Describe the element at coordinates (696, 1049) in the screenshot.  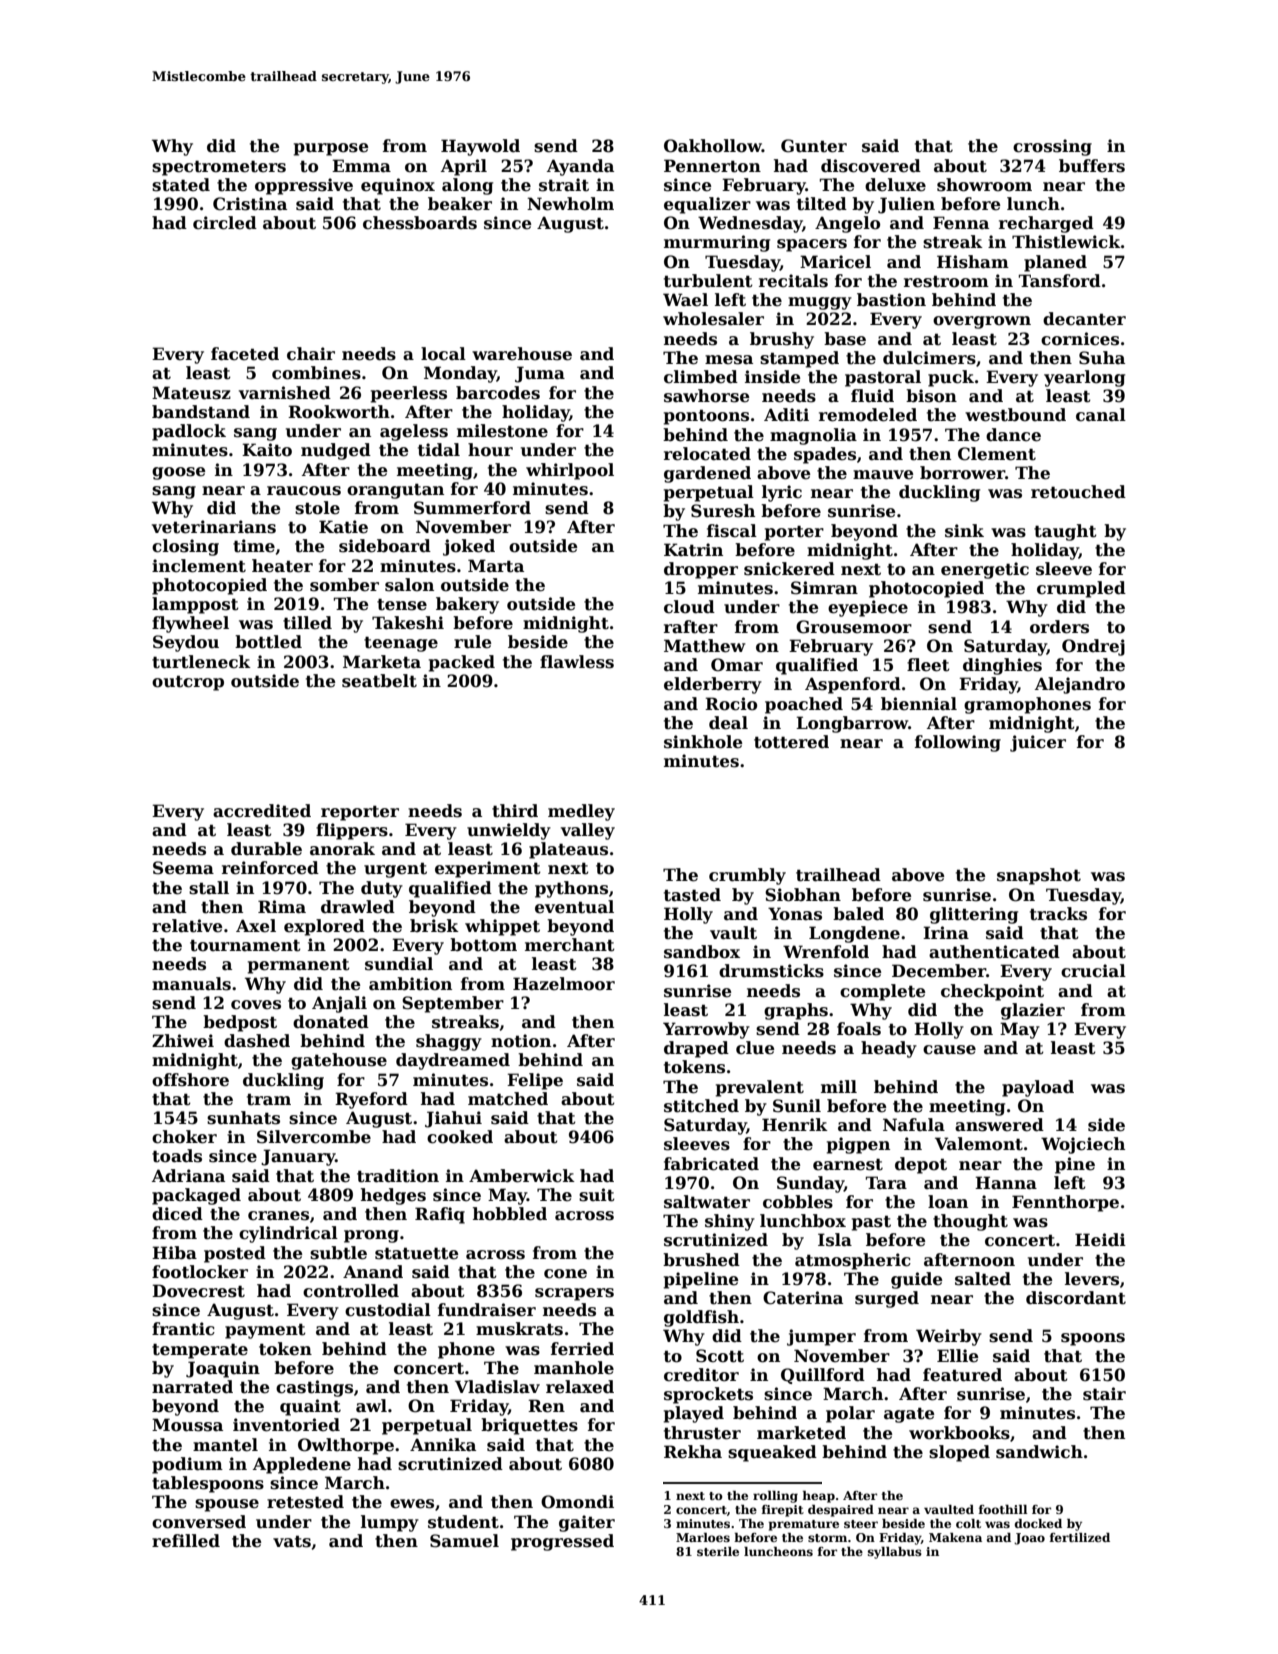
I see `draped` at that location.
